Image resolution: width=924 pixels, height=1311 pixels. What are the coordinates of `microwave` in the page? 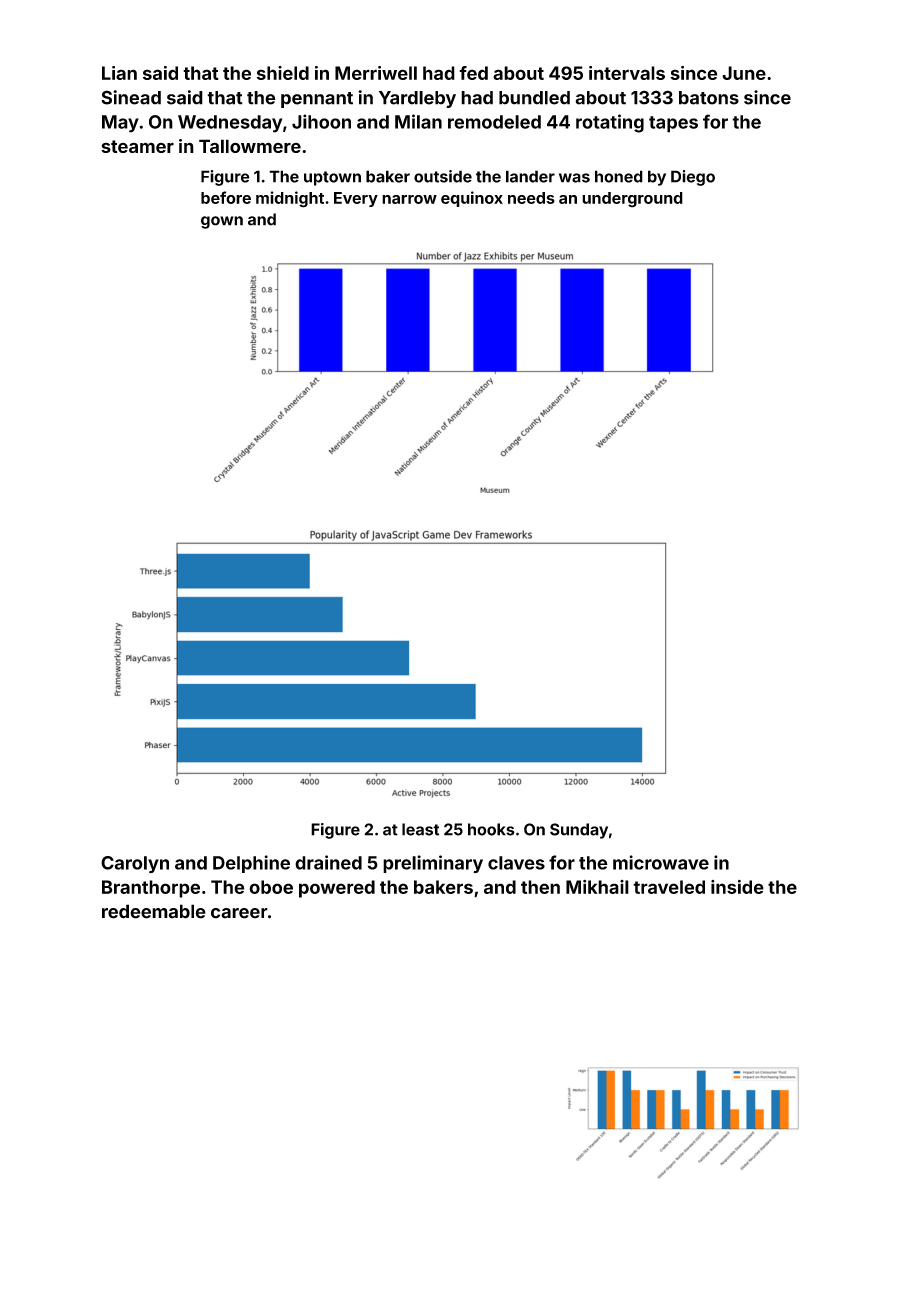 It's located at (661, 862).
